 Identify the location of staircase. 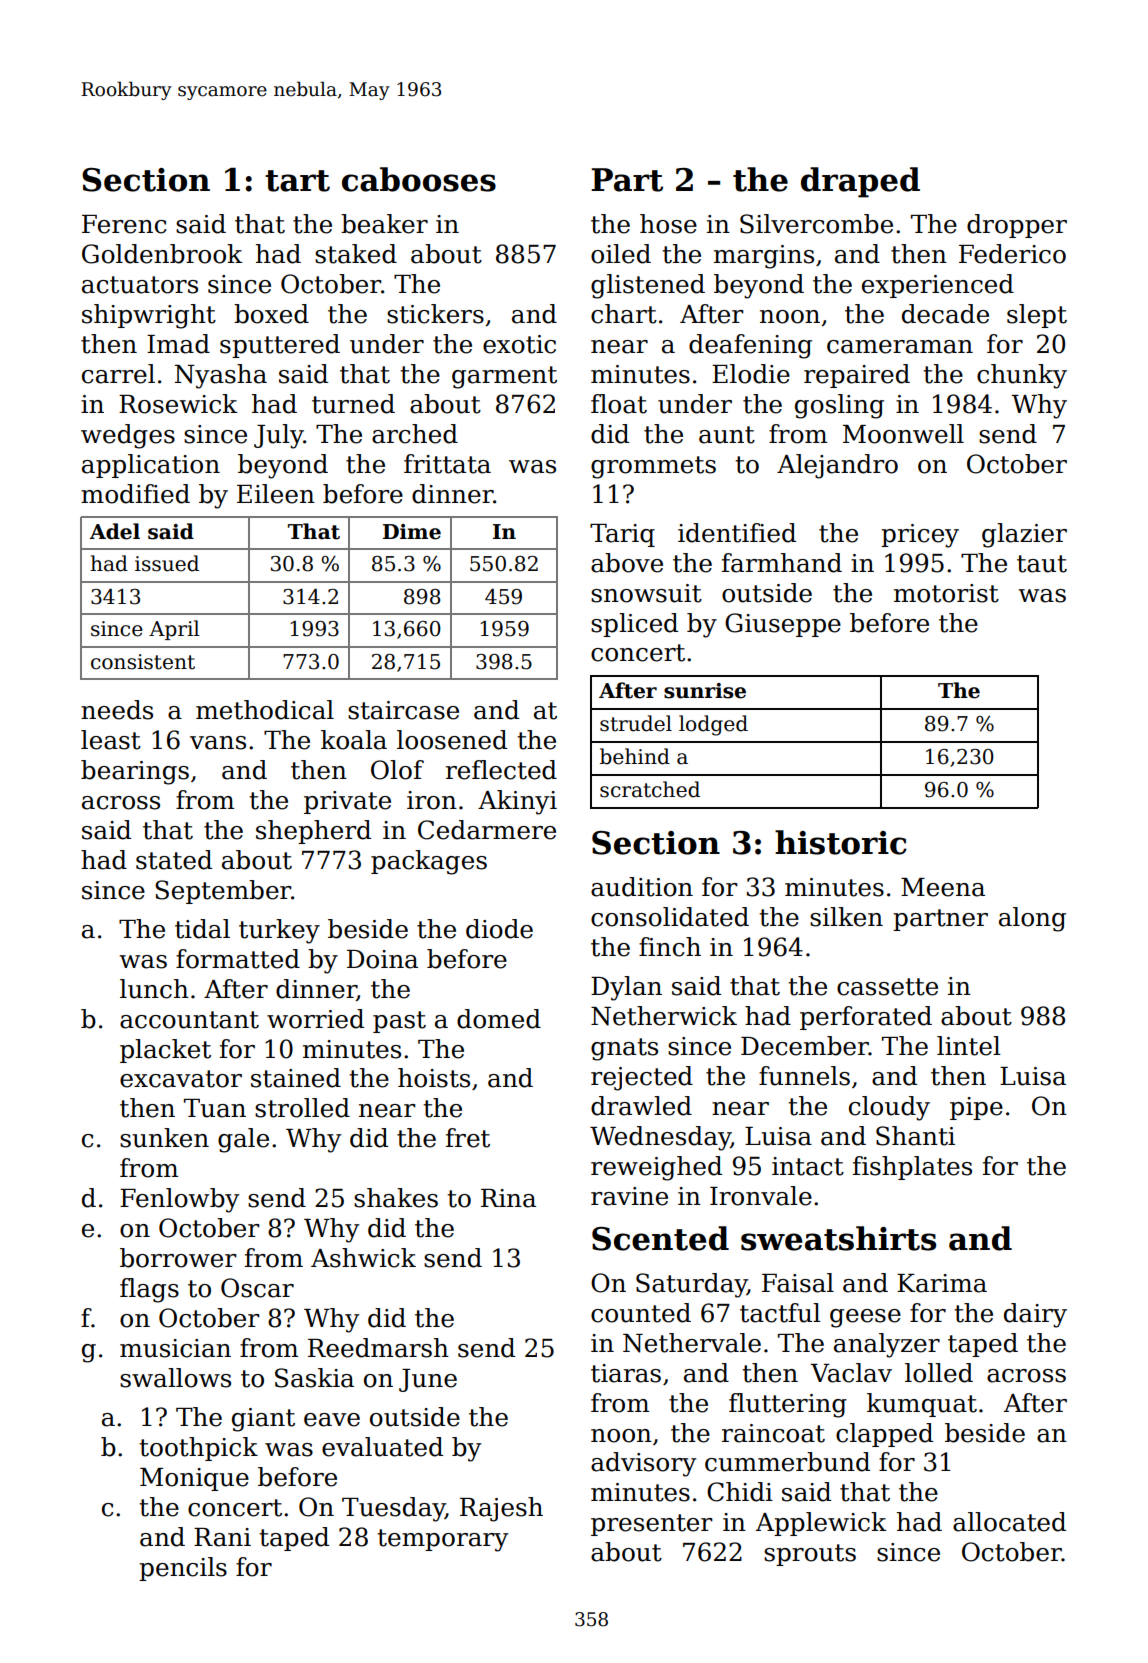
(403, 710).
